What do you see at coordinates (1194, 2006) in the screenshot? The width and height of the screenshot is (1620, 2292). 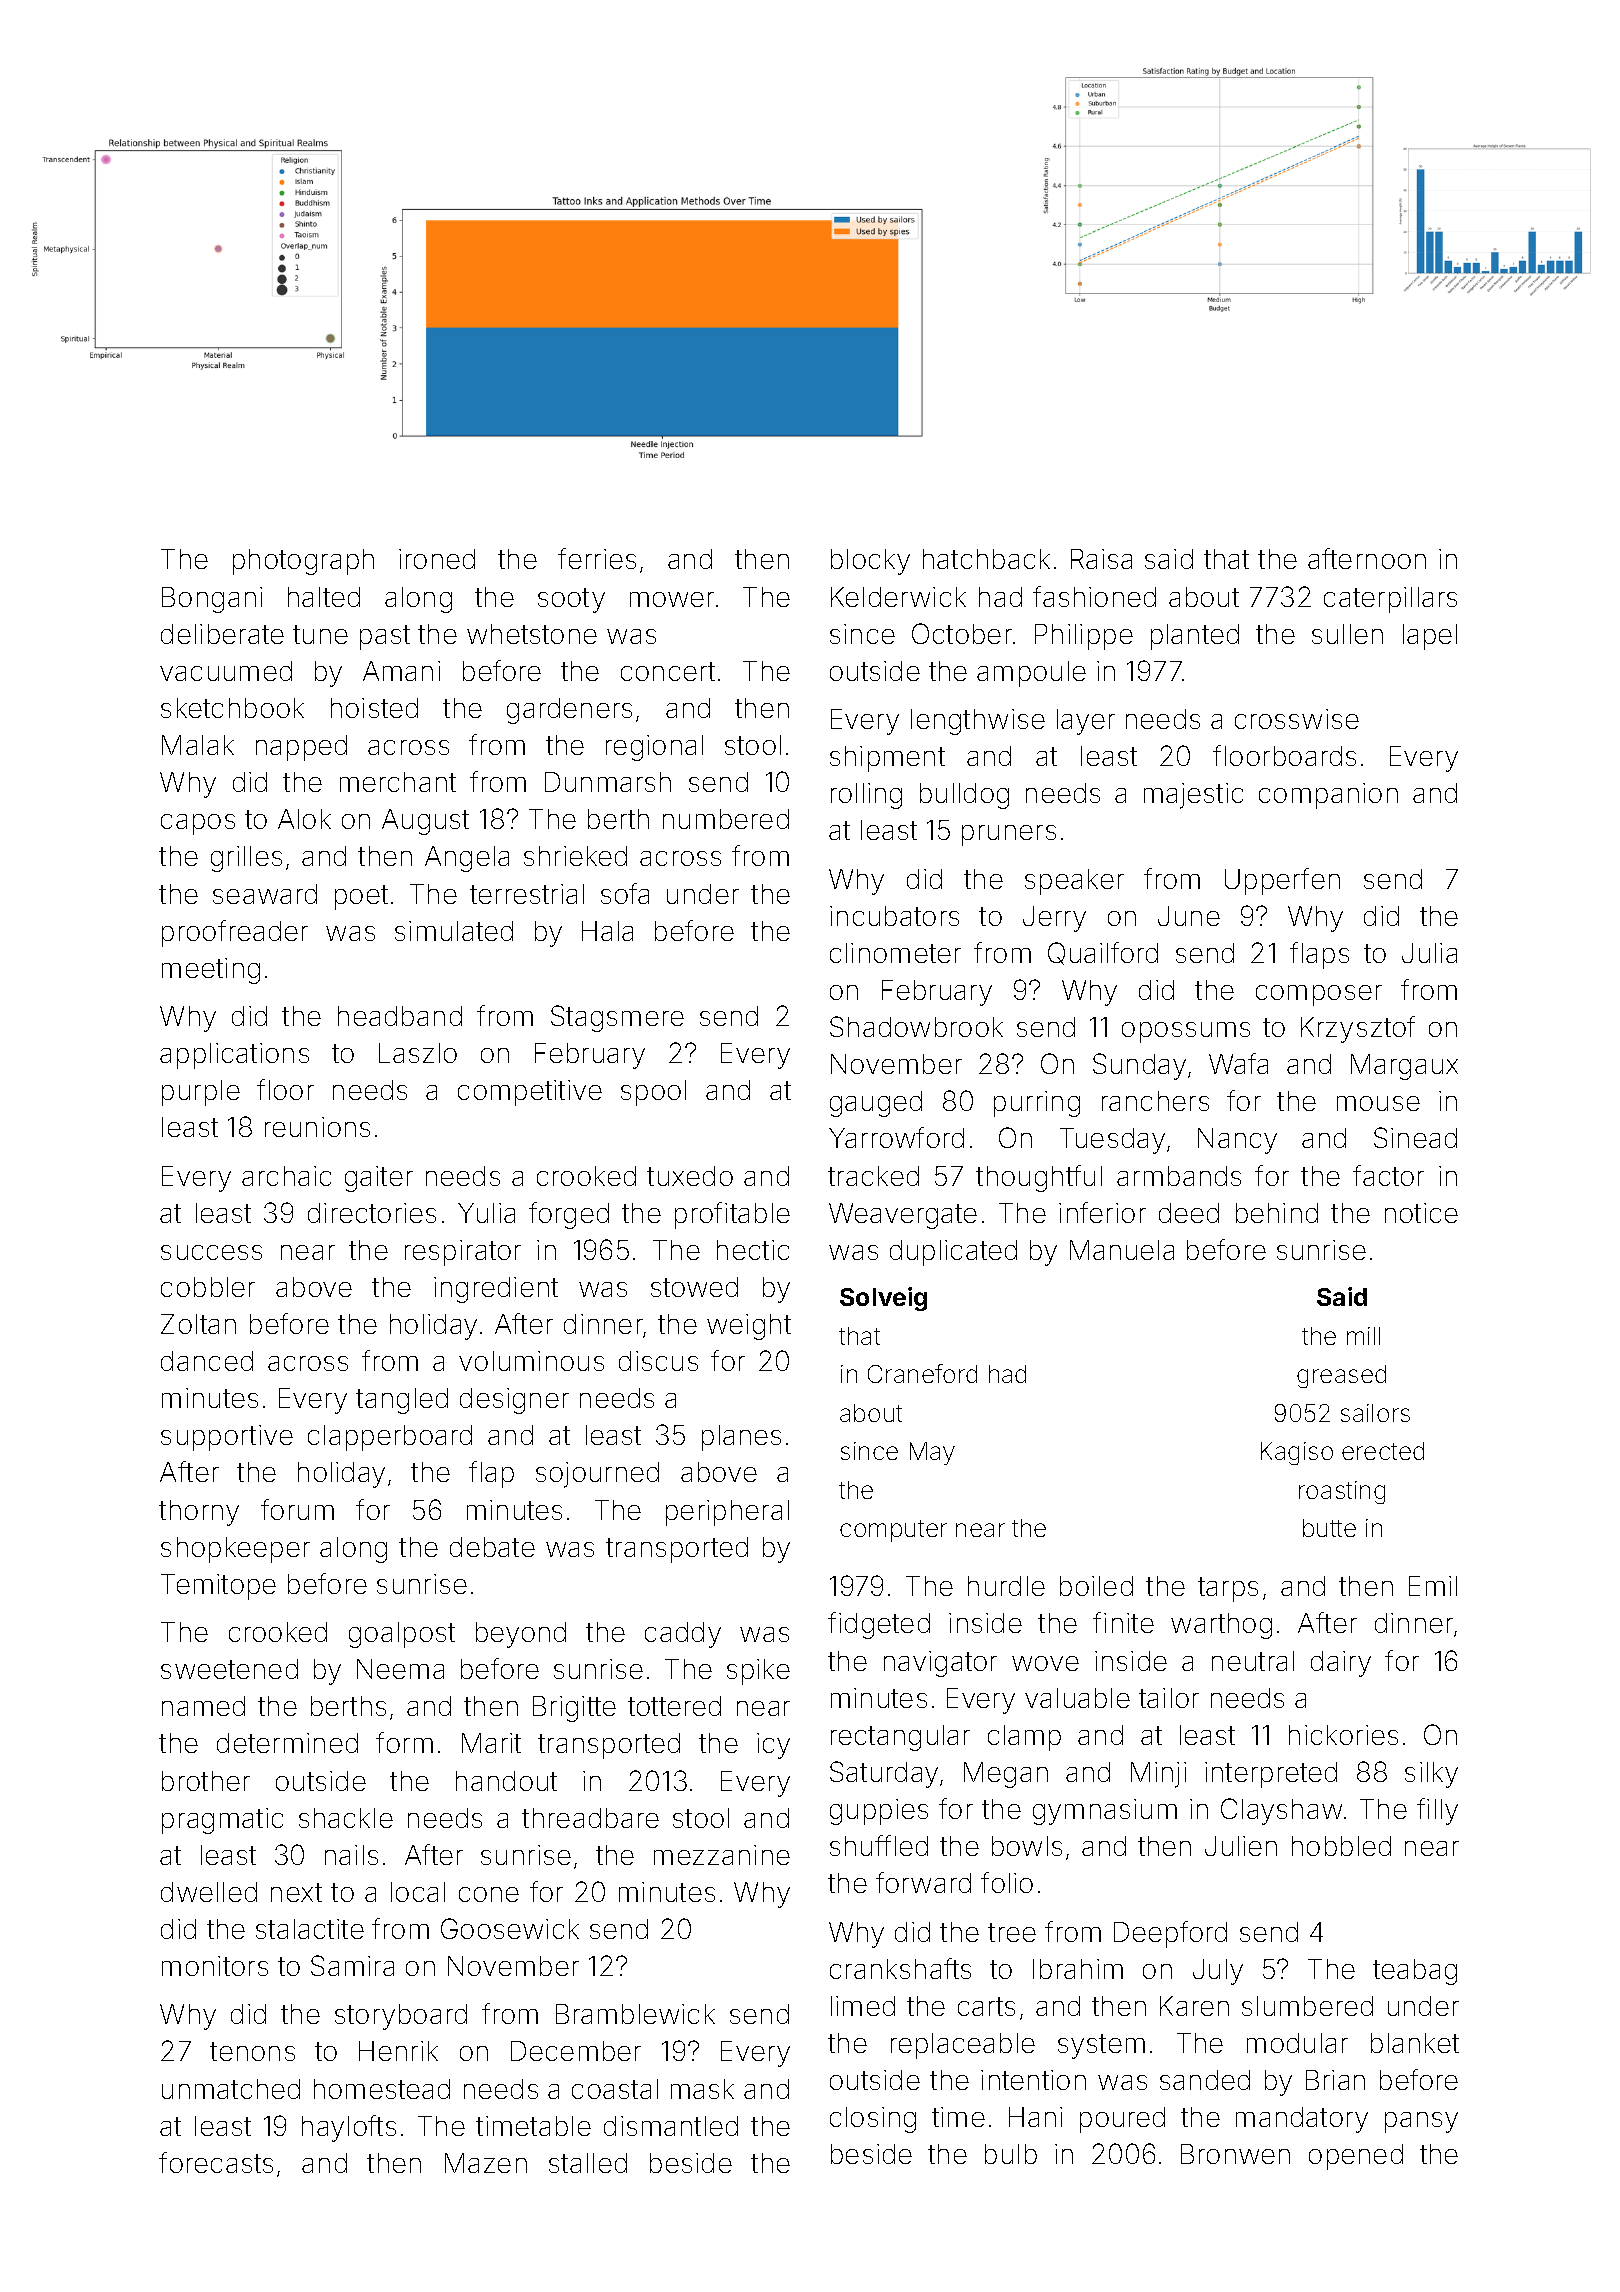 I see `Karen` at bounding box center [1194, 2006].
